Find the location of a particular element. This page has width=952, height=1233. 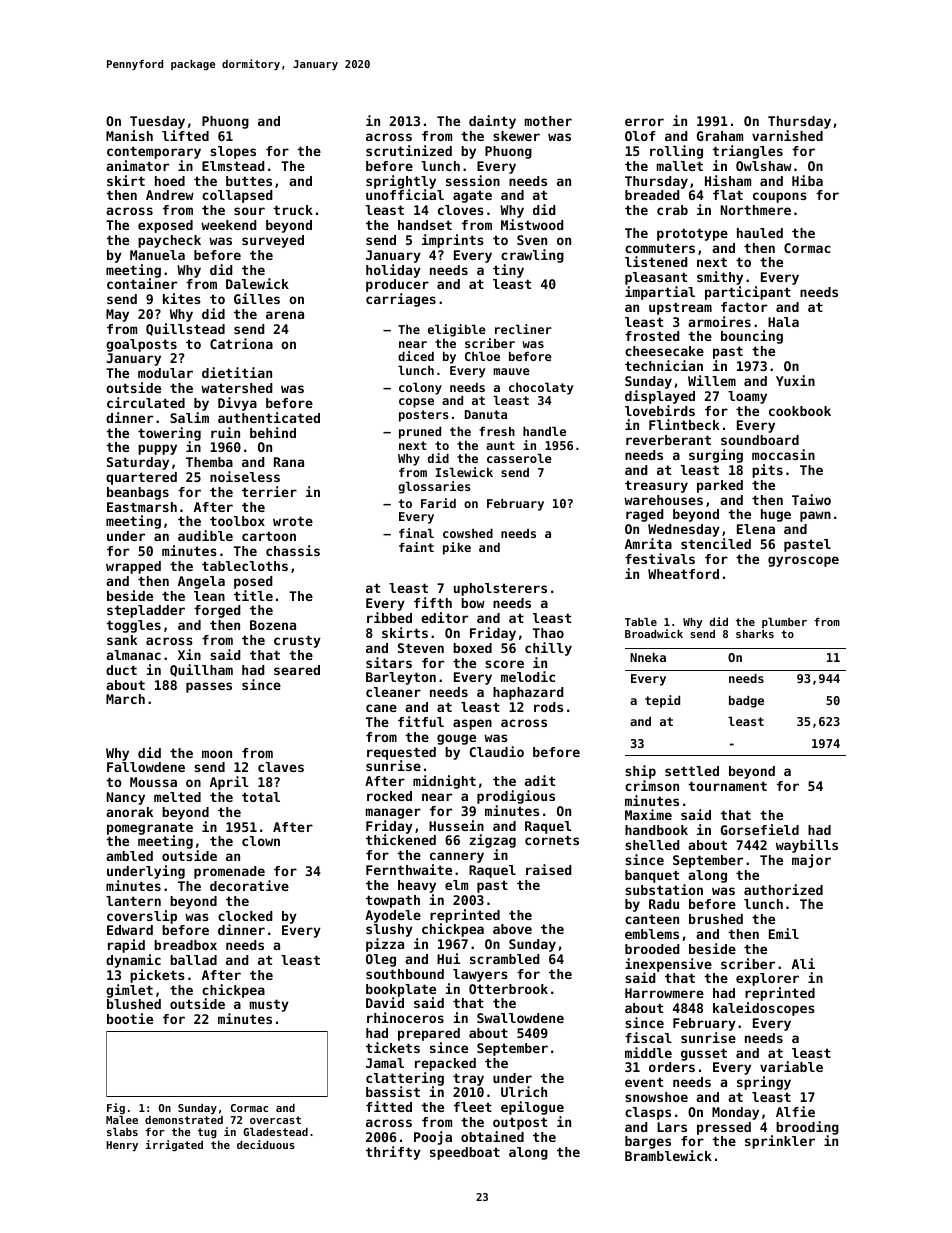

sharks is located at coordinates (755, 634).
